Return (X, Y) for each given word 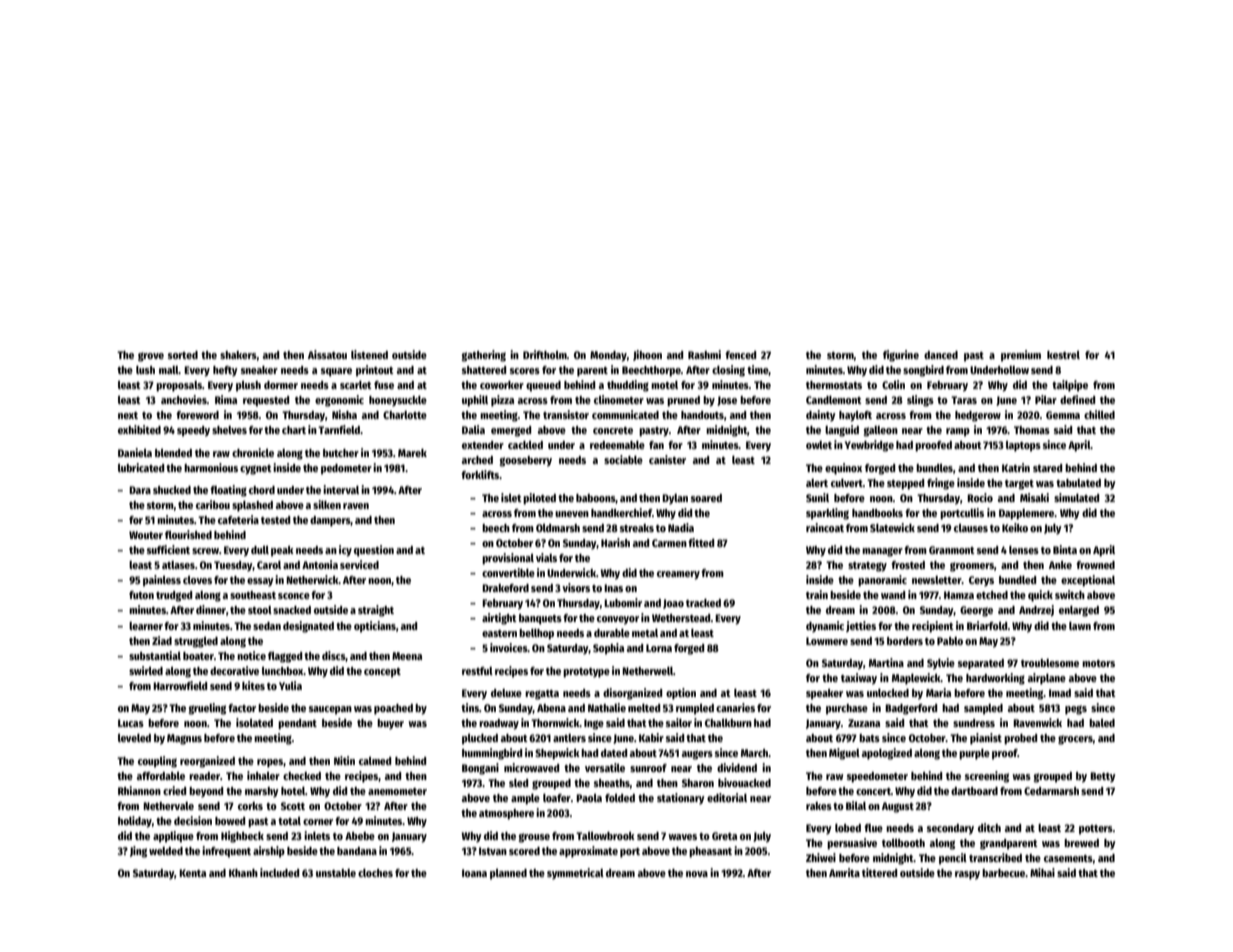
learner (146, 626)
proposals (179, 386)
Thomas (1032, 430)
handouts (702, 415)
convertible (508, 572)
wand (893, 595)
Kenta (192, 873)
